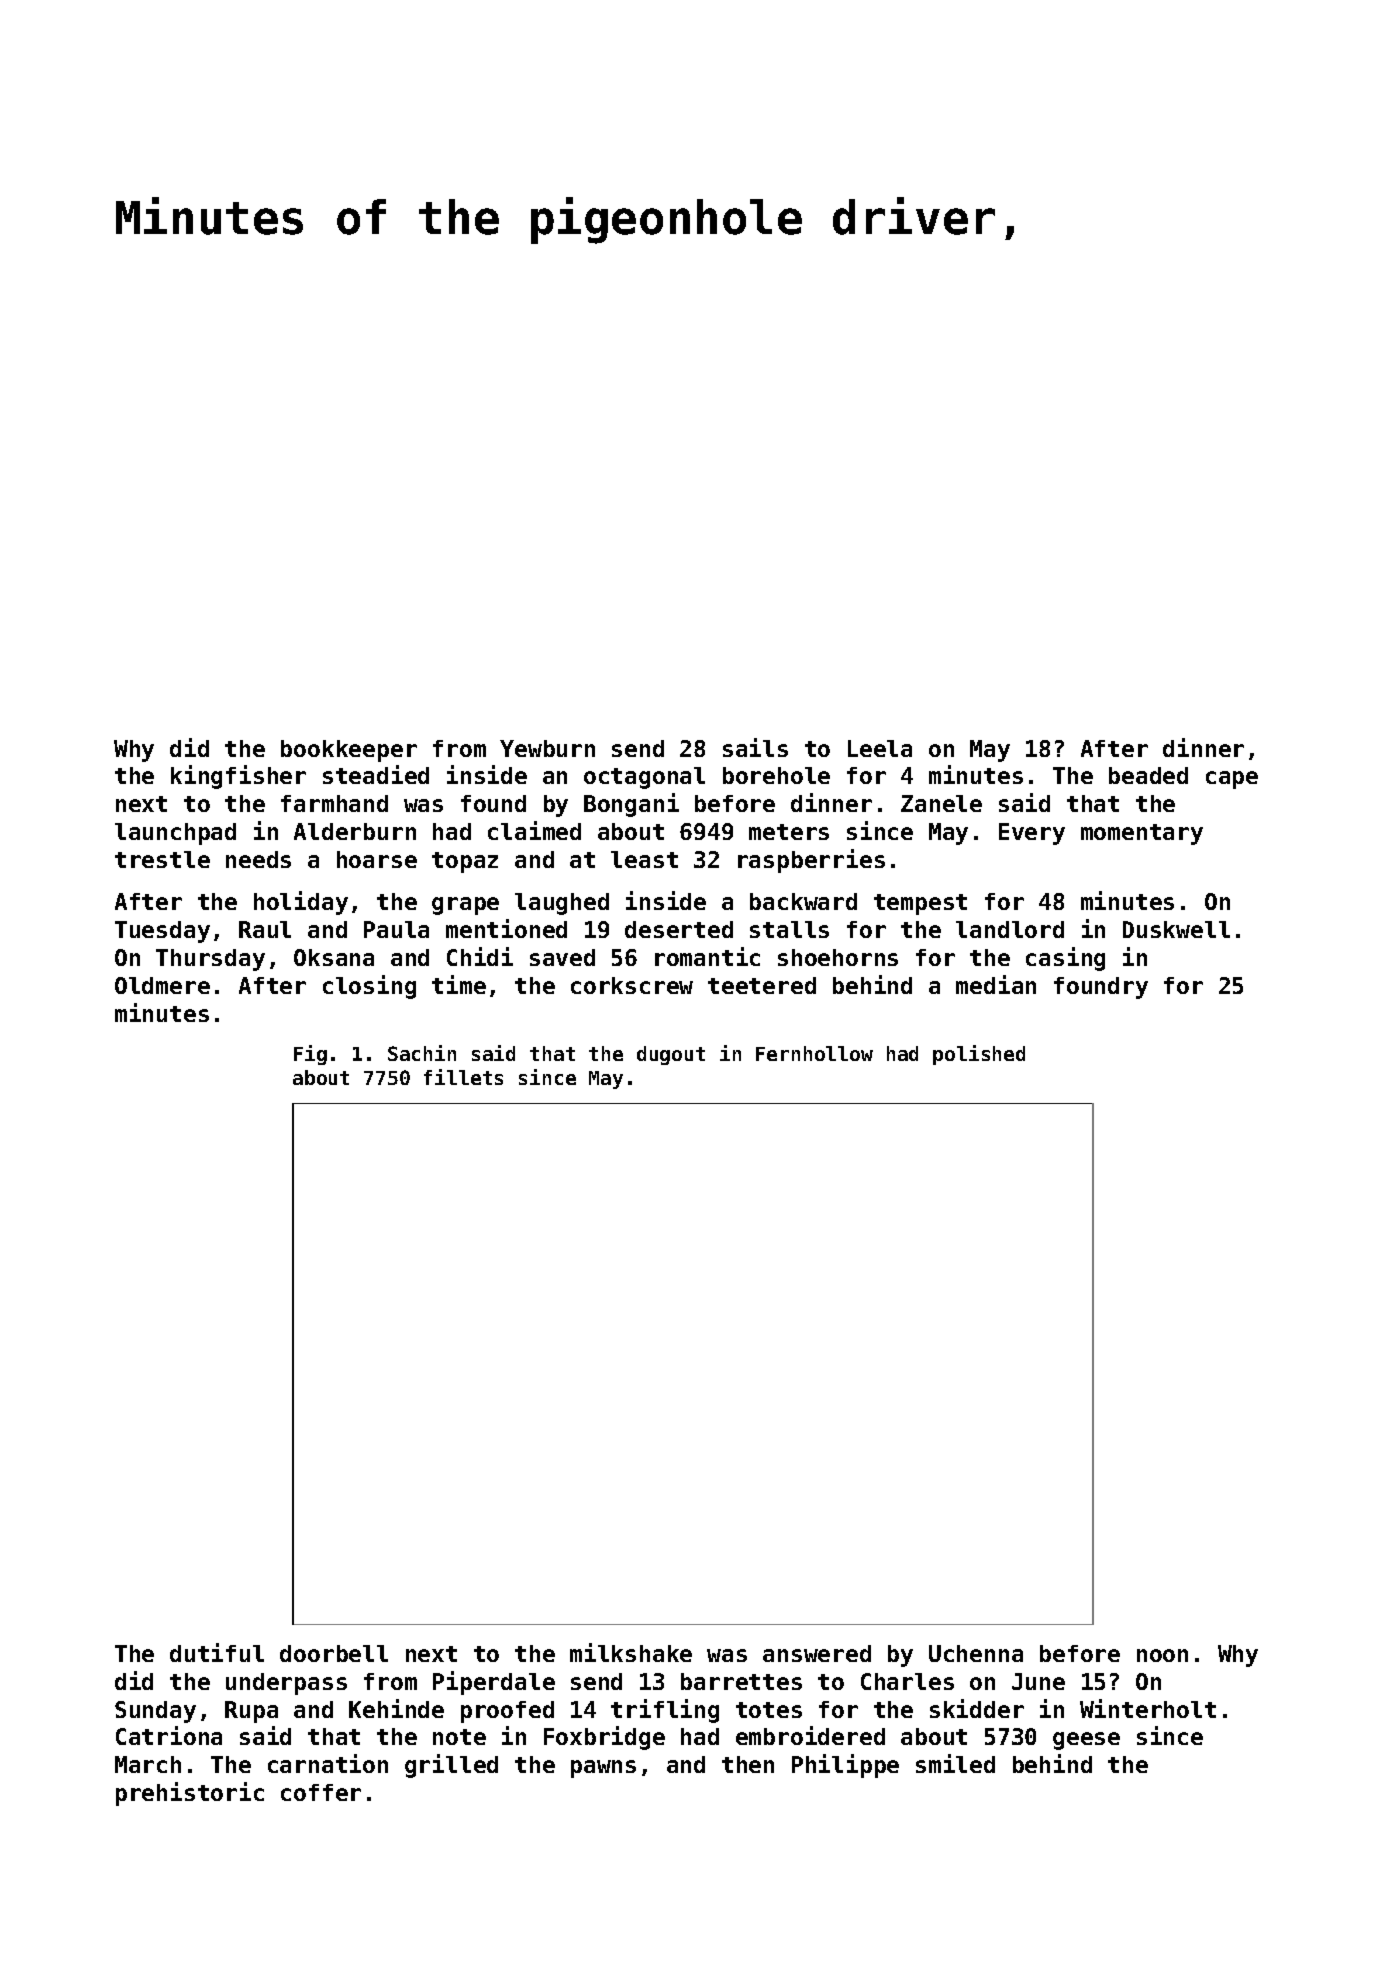 This screenshot has height=1969, width=1386. I want to click on laughed, so click(562, 904).
